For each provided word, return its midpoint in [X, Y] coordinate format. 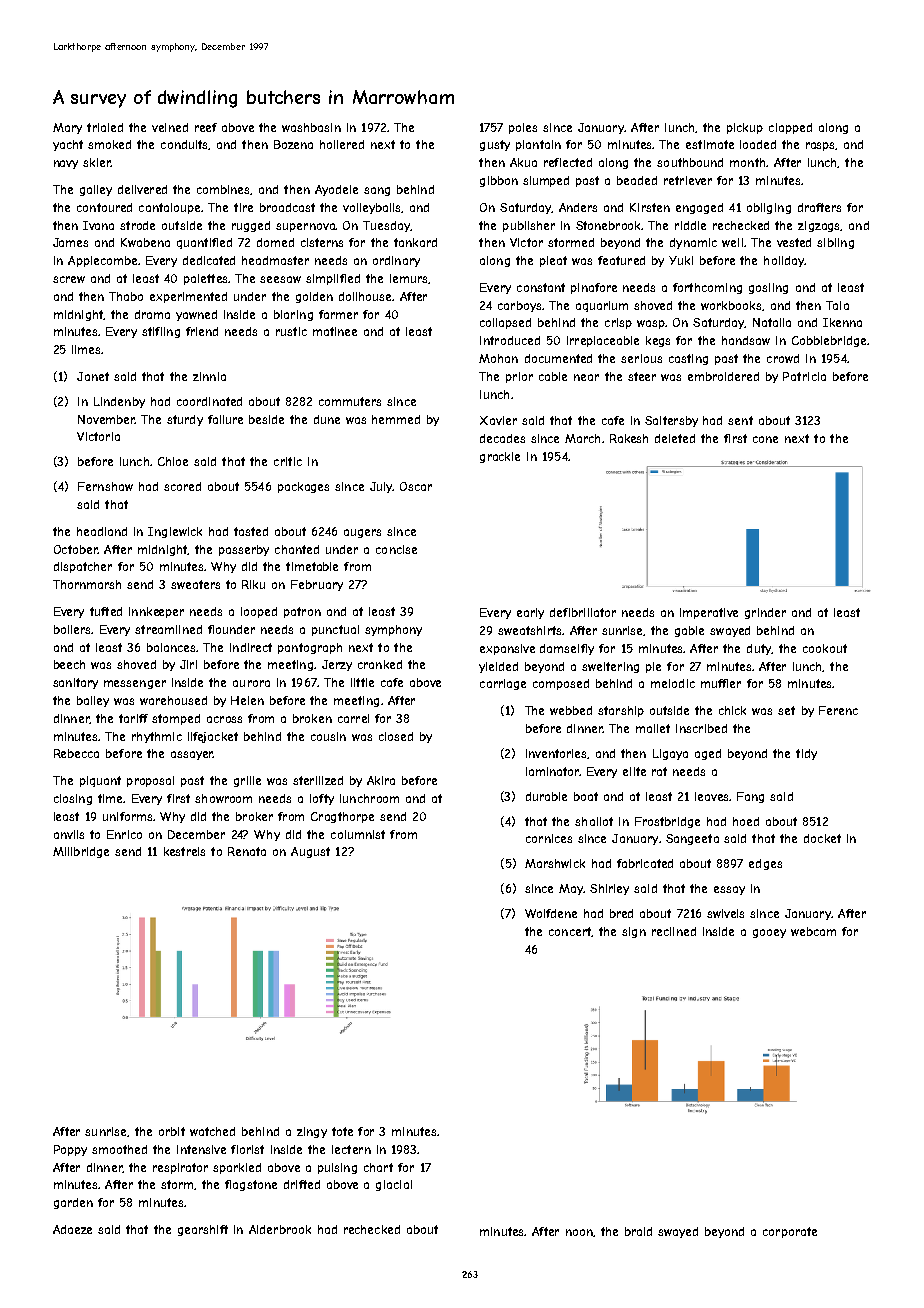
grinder [765, 613]
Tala [837, 305]
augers [362, 533]
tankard [415, 242]
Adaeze [72, 1229]
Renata [247, 851]
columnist [358, 834]
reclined [674, 931]
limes [86, 349]
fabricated [645, 863]
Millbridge [81, 852]
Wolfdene [551, 913]
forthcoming [707, 288]
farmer [338, 314]
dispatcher [83, 567]
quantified [204, 243]
